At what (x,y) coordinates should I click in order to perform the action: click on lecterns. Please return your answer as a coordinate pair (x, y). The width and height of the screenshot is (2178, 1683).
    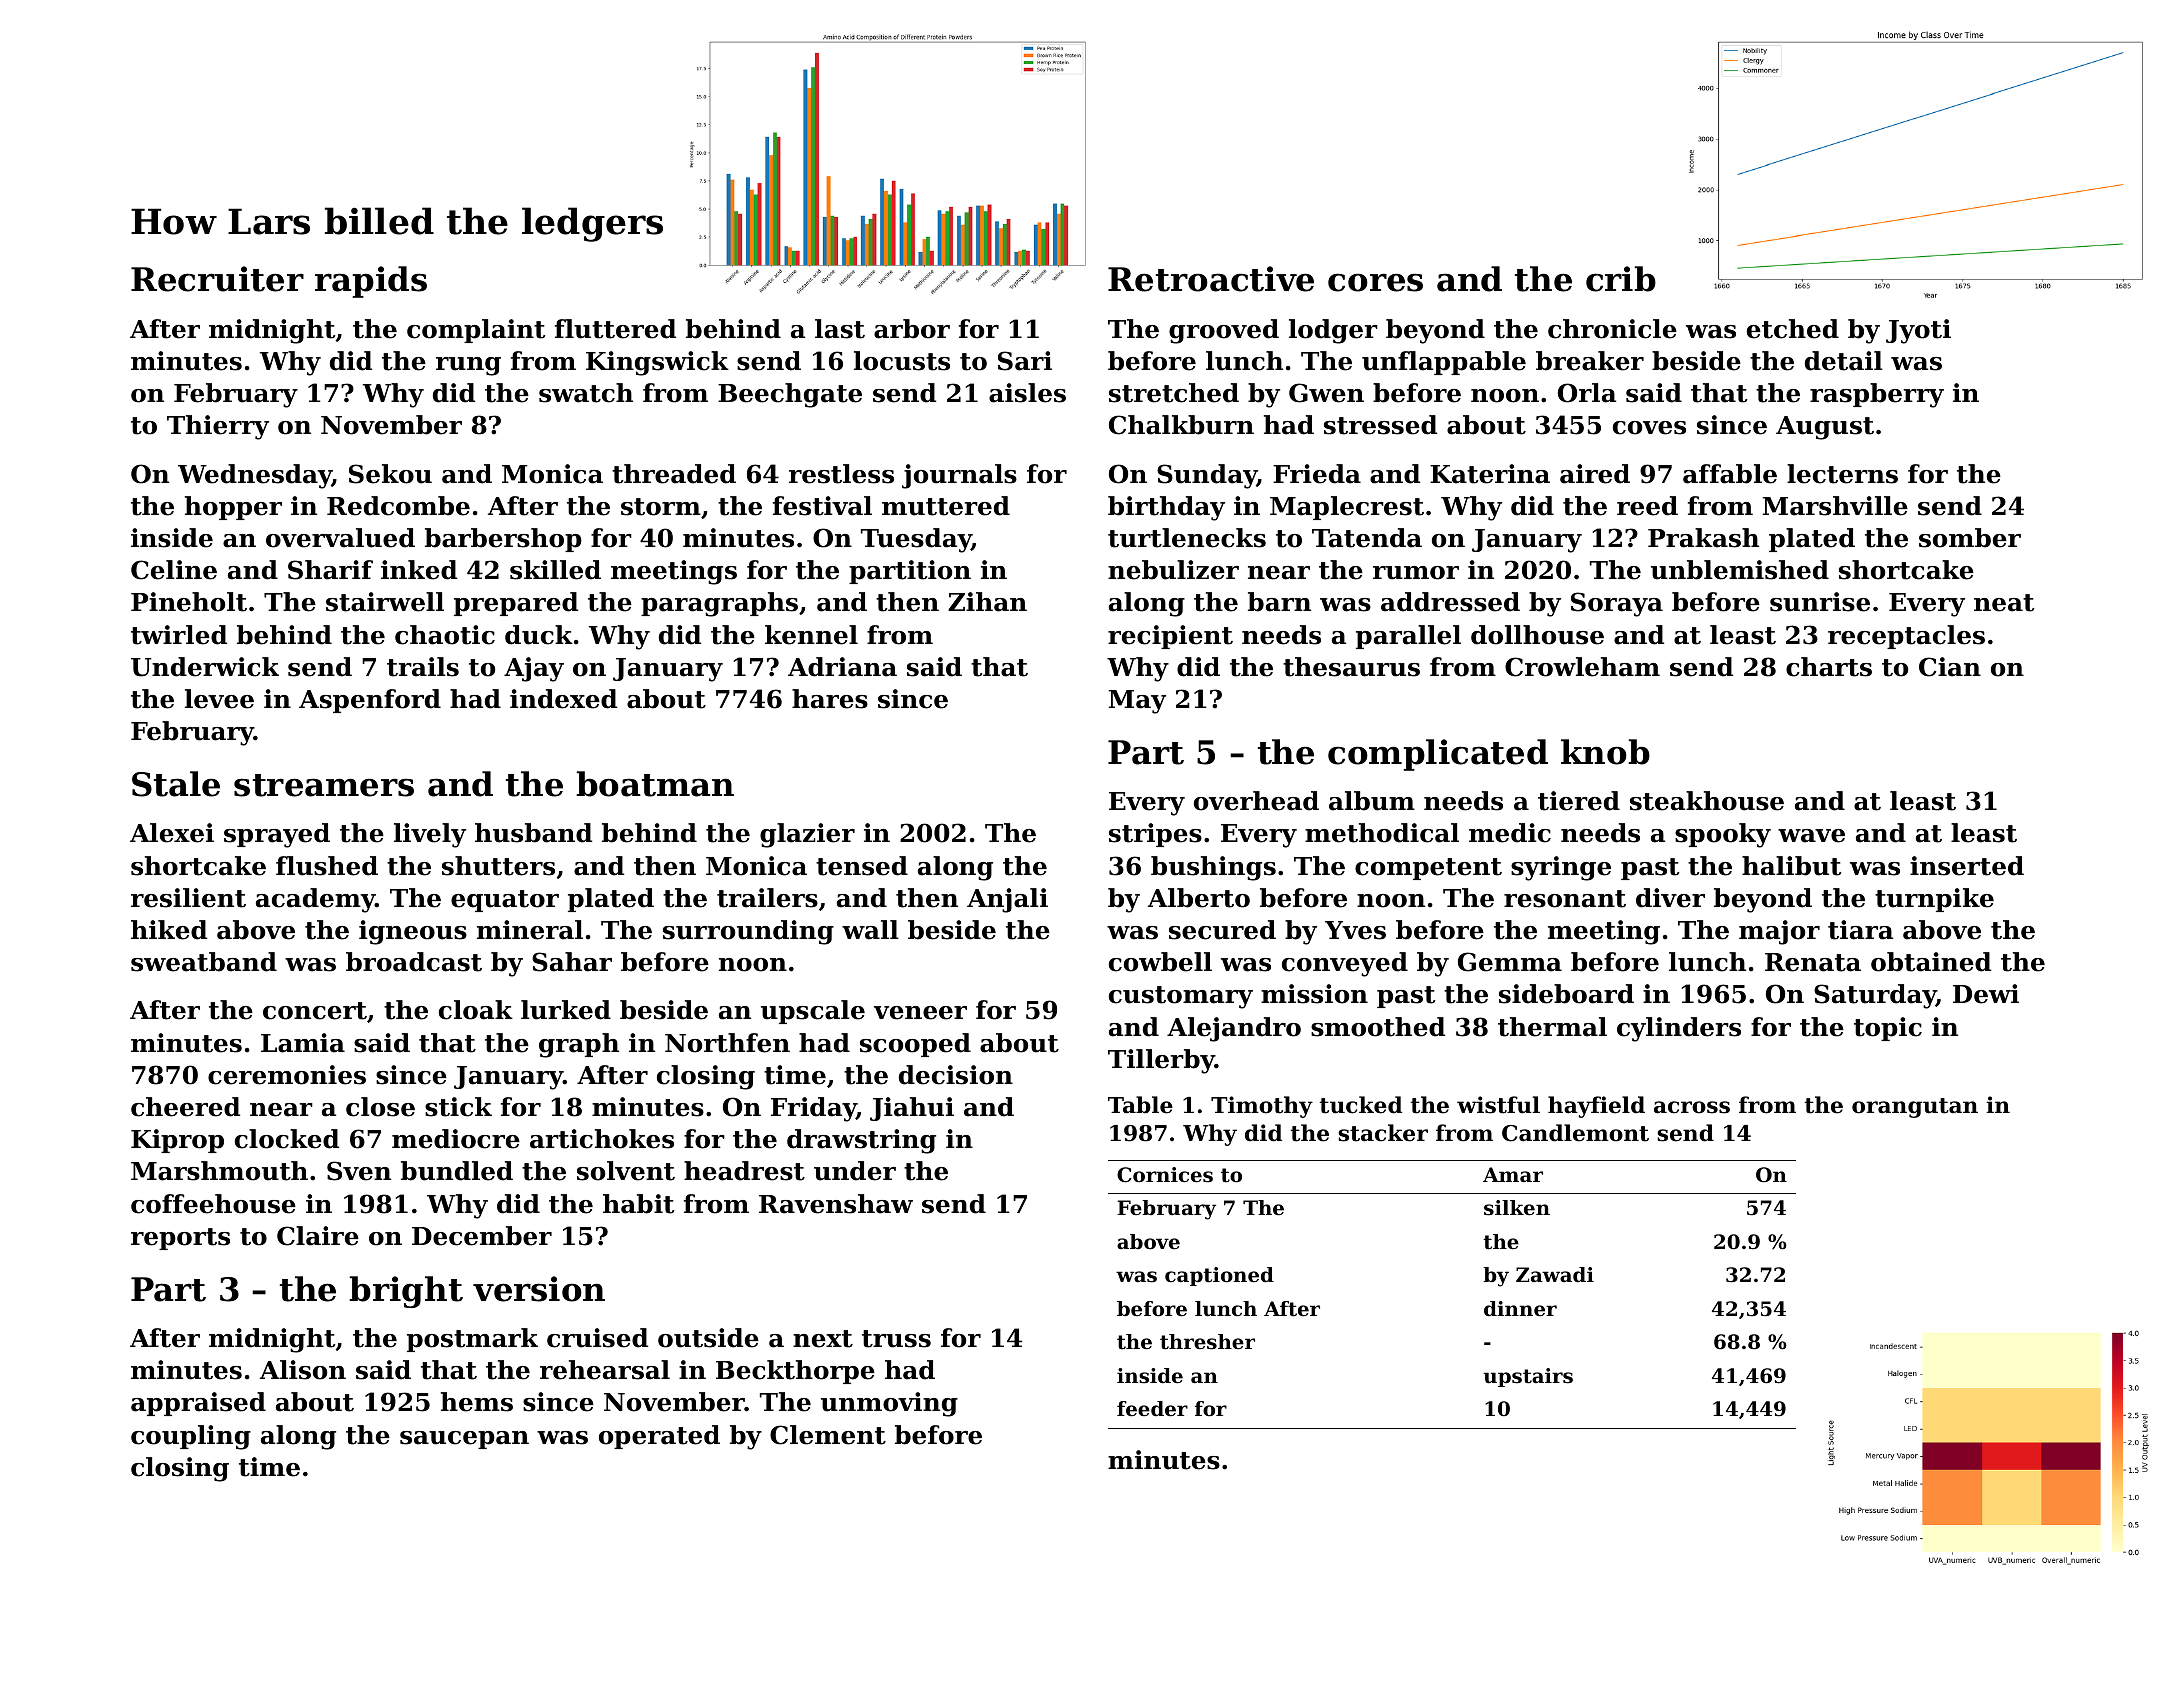
    Looking at the image, I should click on (1842, 474).
